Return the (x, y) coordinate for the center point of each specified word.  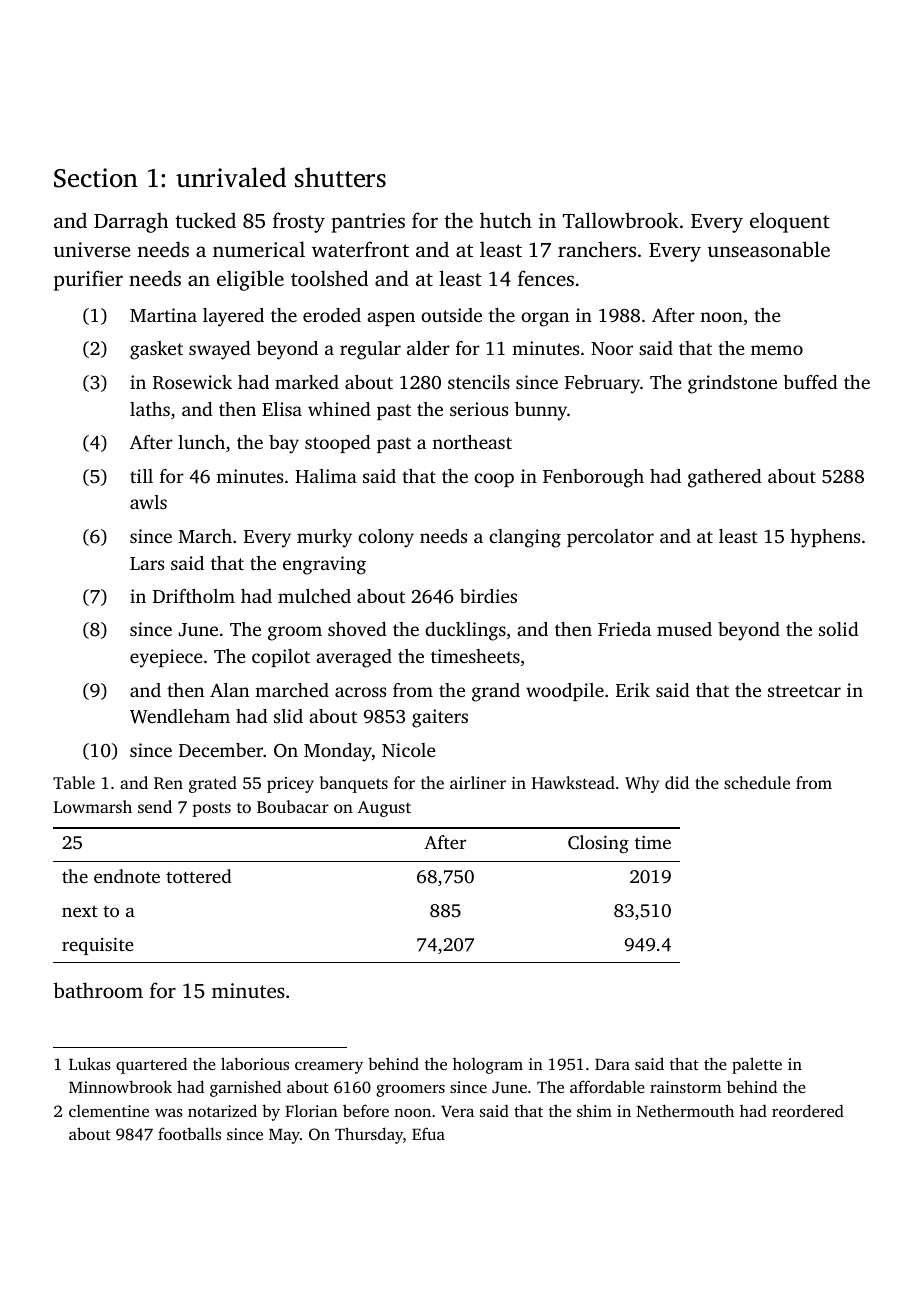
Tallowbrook (621, 220)
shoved (357, 629)
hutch (506, 220)
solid (839, 629)
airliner (478, 782)
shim (594, 1110)
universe (92, 249)
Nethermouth (685, 1110)
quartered (151, 1065)
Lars (147, 563)
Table (74, 782)
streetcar (804, 691)
